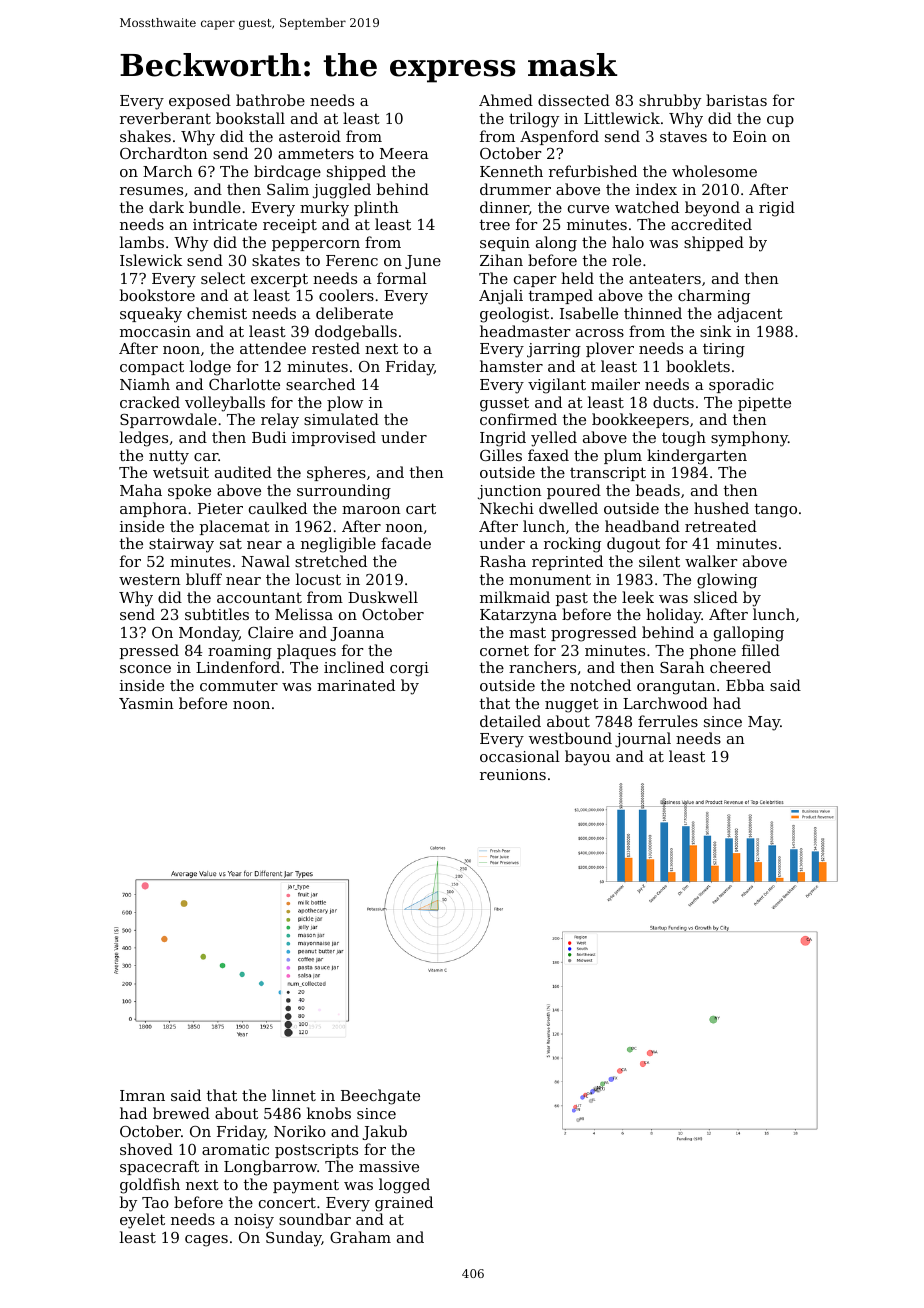 The width and height of the screenshot is (924, 1308). What do you see at coordinates (587, 758) in the screenshot?
I see `bayou` at bounding box center [587, 758].
